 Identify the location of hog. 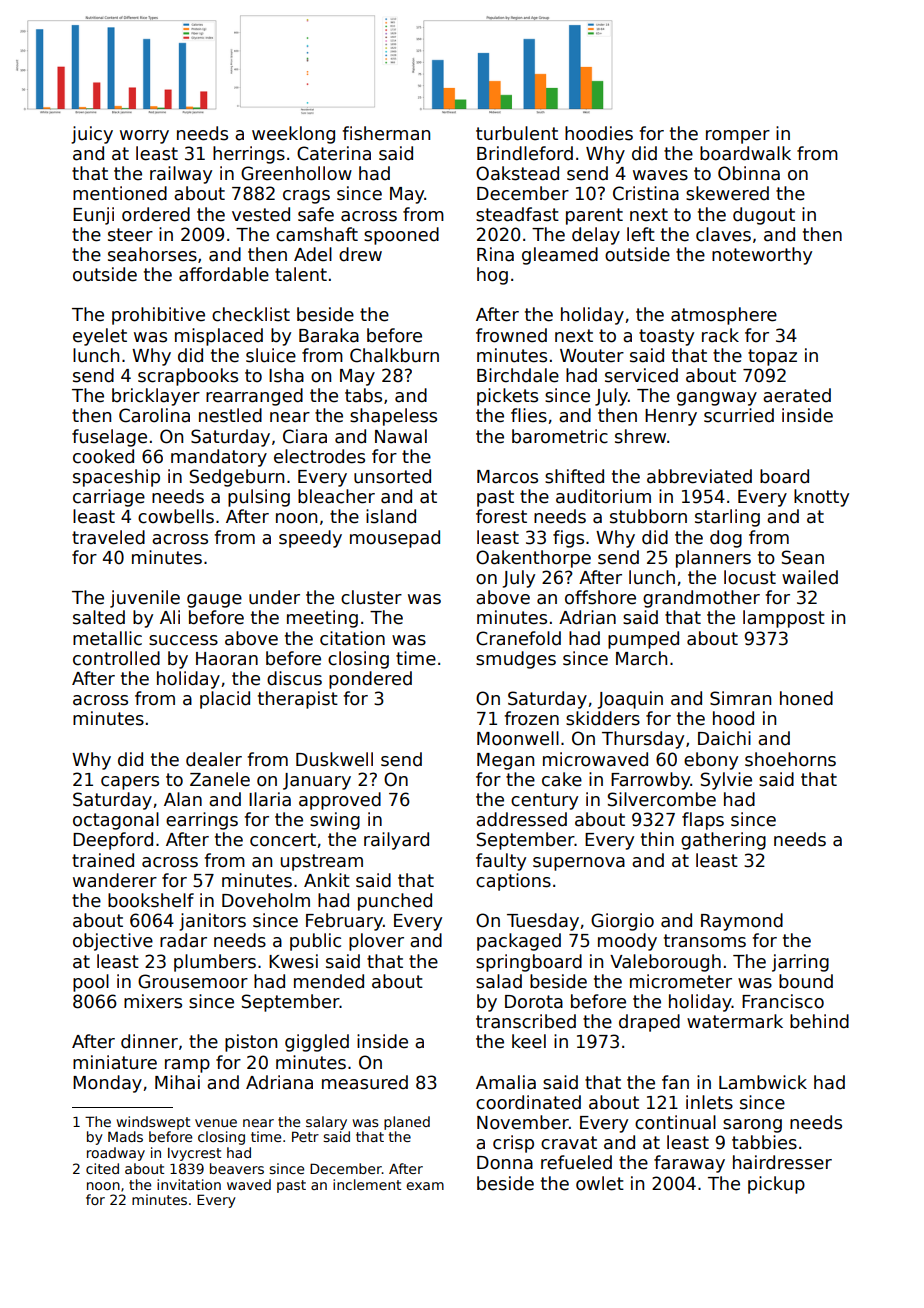
(492, 276).
